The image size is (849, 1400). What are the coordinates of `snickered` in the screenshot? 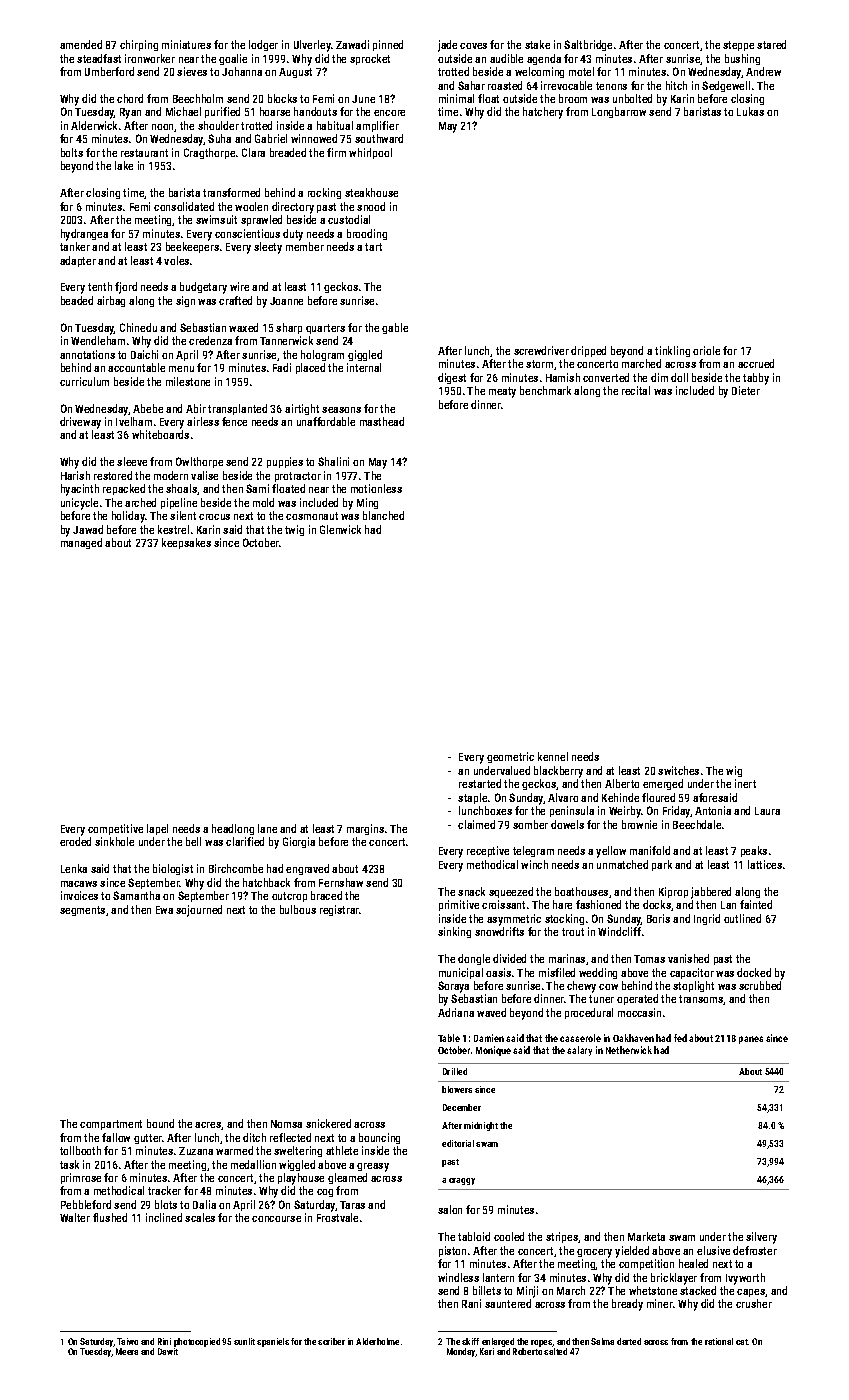 It's located at (328, 1123).
